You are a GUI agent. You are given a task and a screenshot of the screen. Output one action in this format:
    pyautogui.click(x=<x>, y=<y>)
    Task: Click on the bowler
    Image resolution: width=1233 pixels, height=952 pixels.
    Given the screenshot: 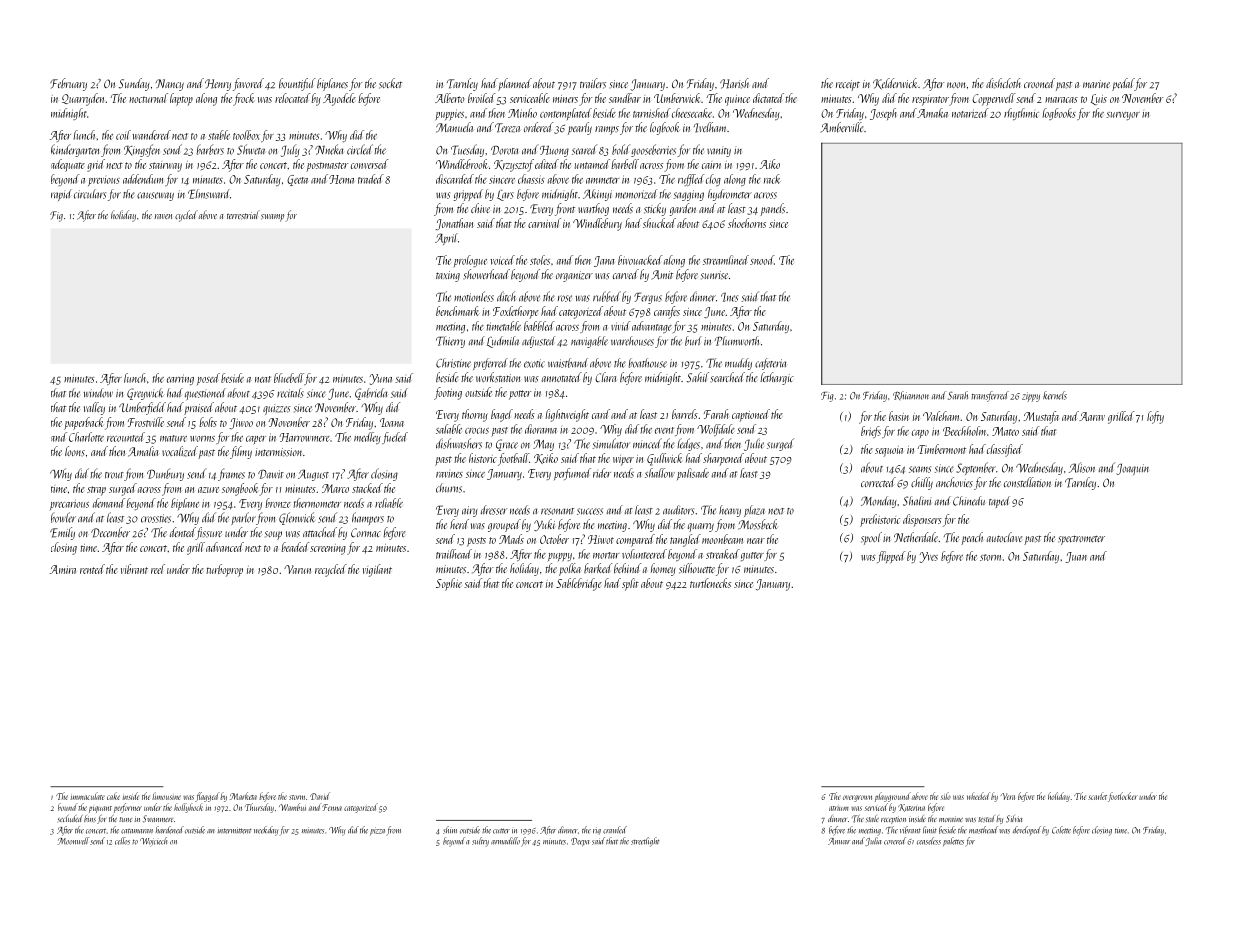 What is the action you would take?
    pyautogui.click(x=63, y=517)
